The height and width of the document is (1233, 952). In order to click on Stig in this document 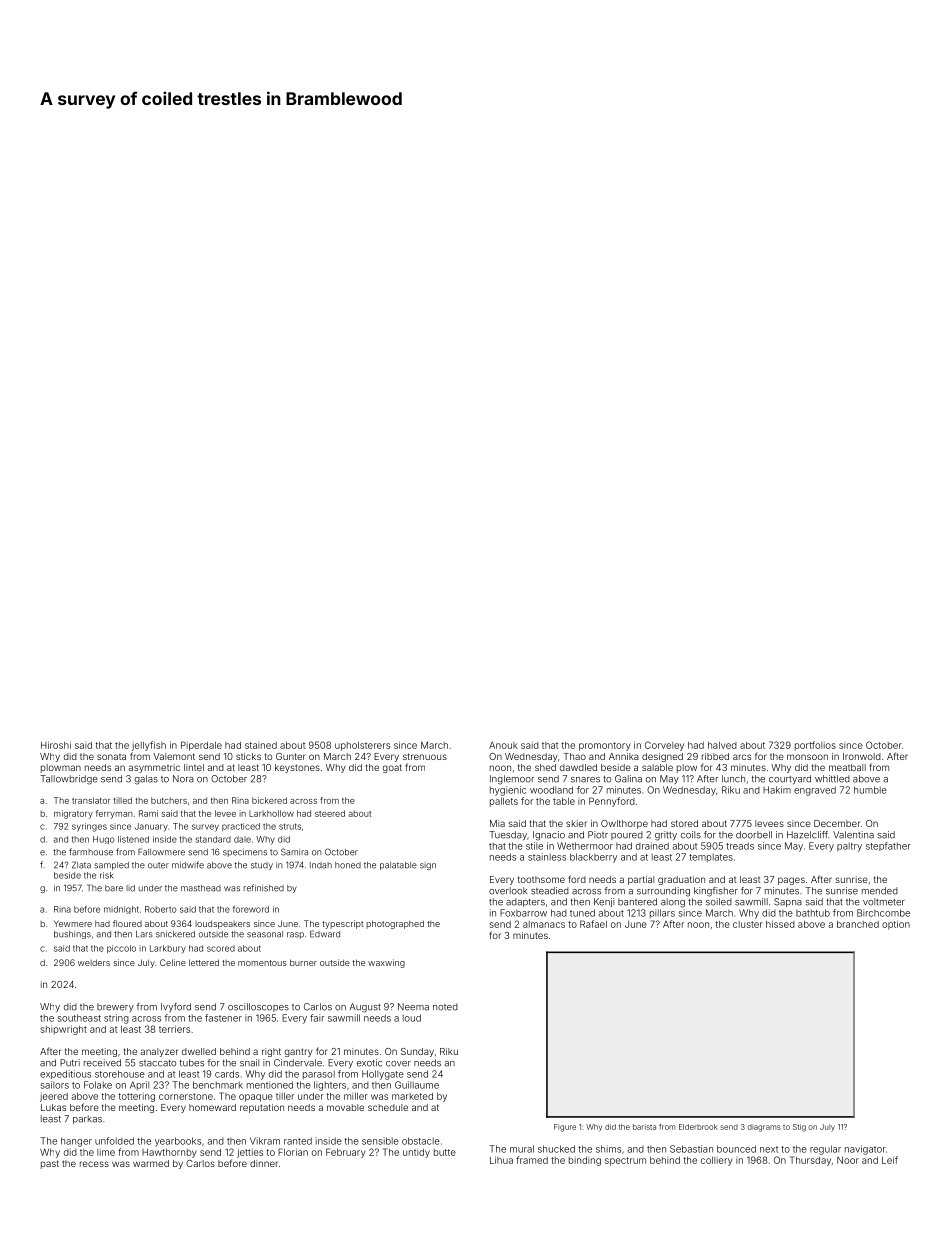, I will do `click(799, 1128)`.
